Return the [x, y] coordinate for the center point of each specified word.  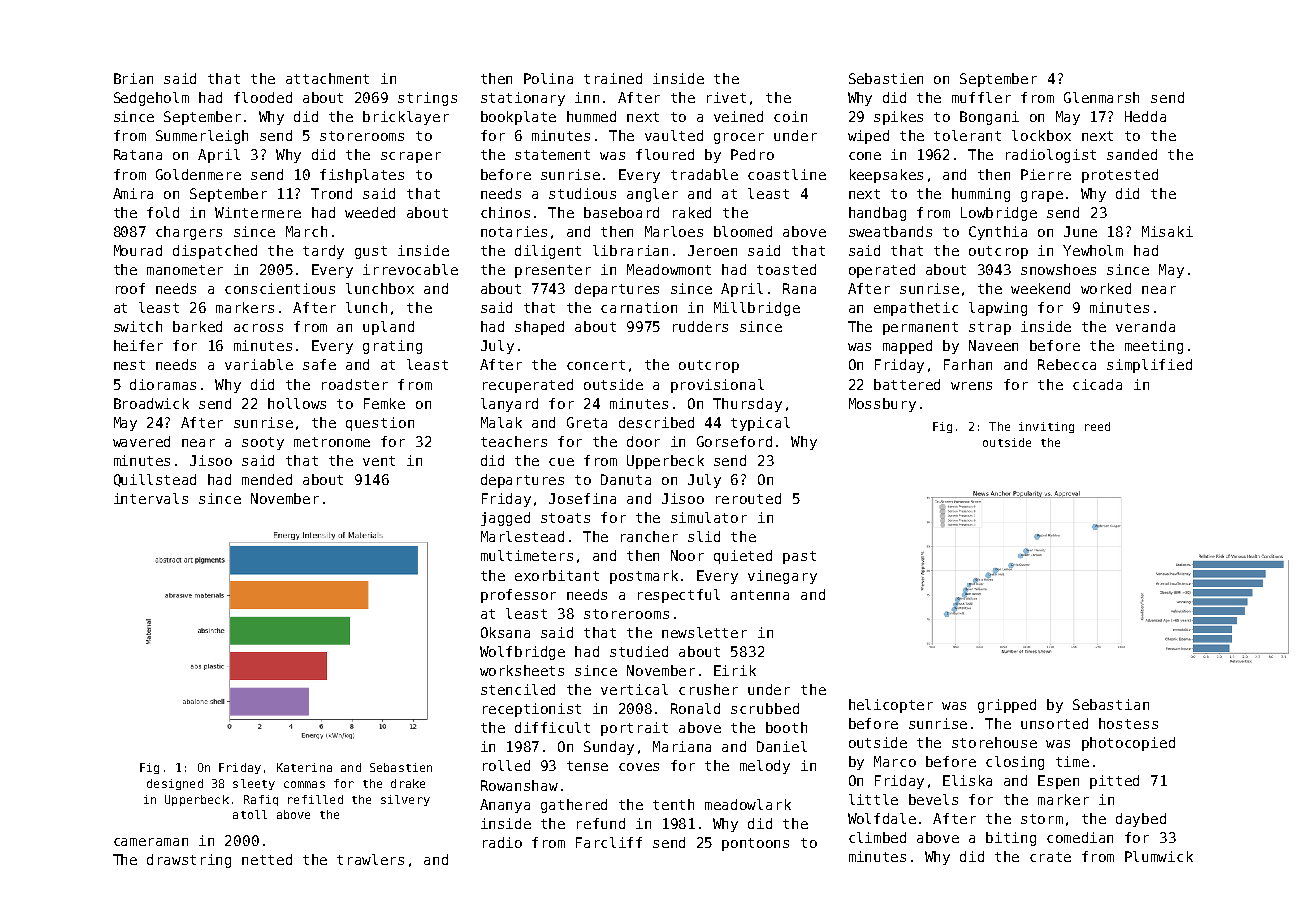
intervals [151, 498]
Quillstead [155, 480]
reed [1097, 426]
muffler [981, 97]
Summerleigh [202, 137]
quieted [743, 557]
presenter [553, 271]
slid [704, 536]
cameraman [151, 842]
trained [613, 78]
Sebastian [1111, 704]
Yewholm [1093, 250]
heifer [138, 345]
